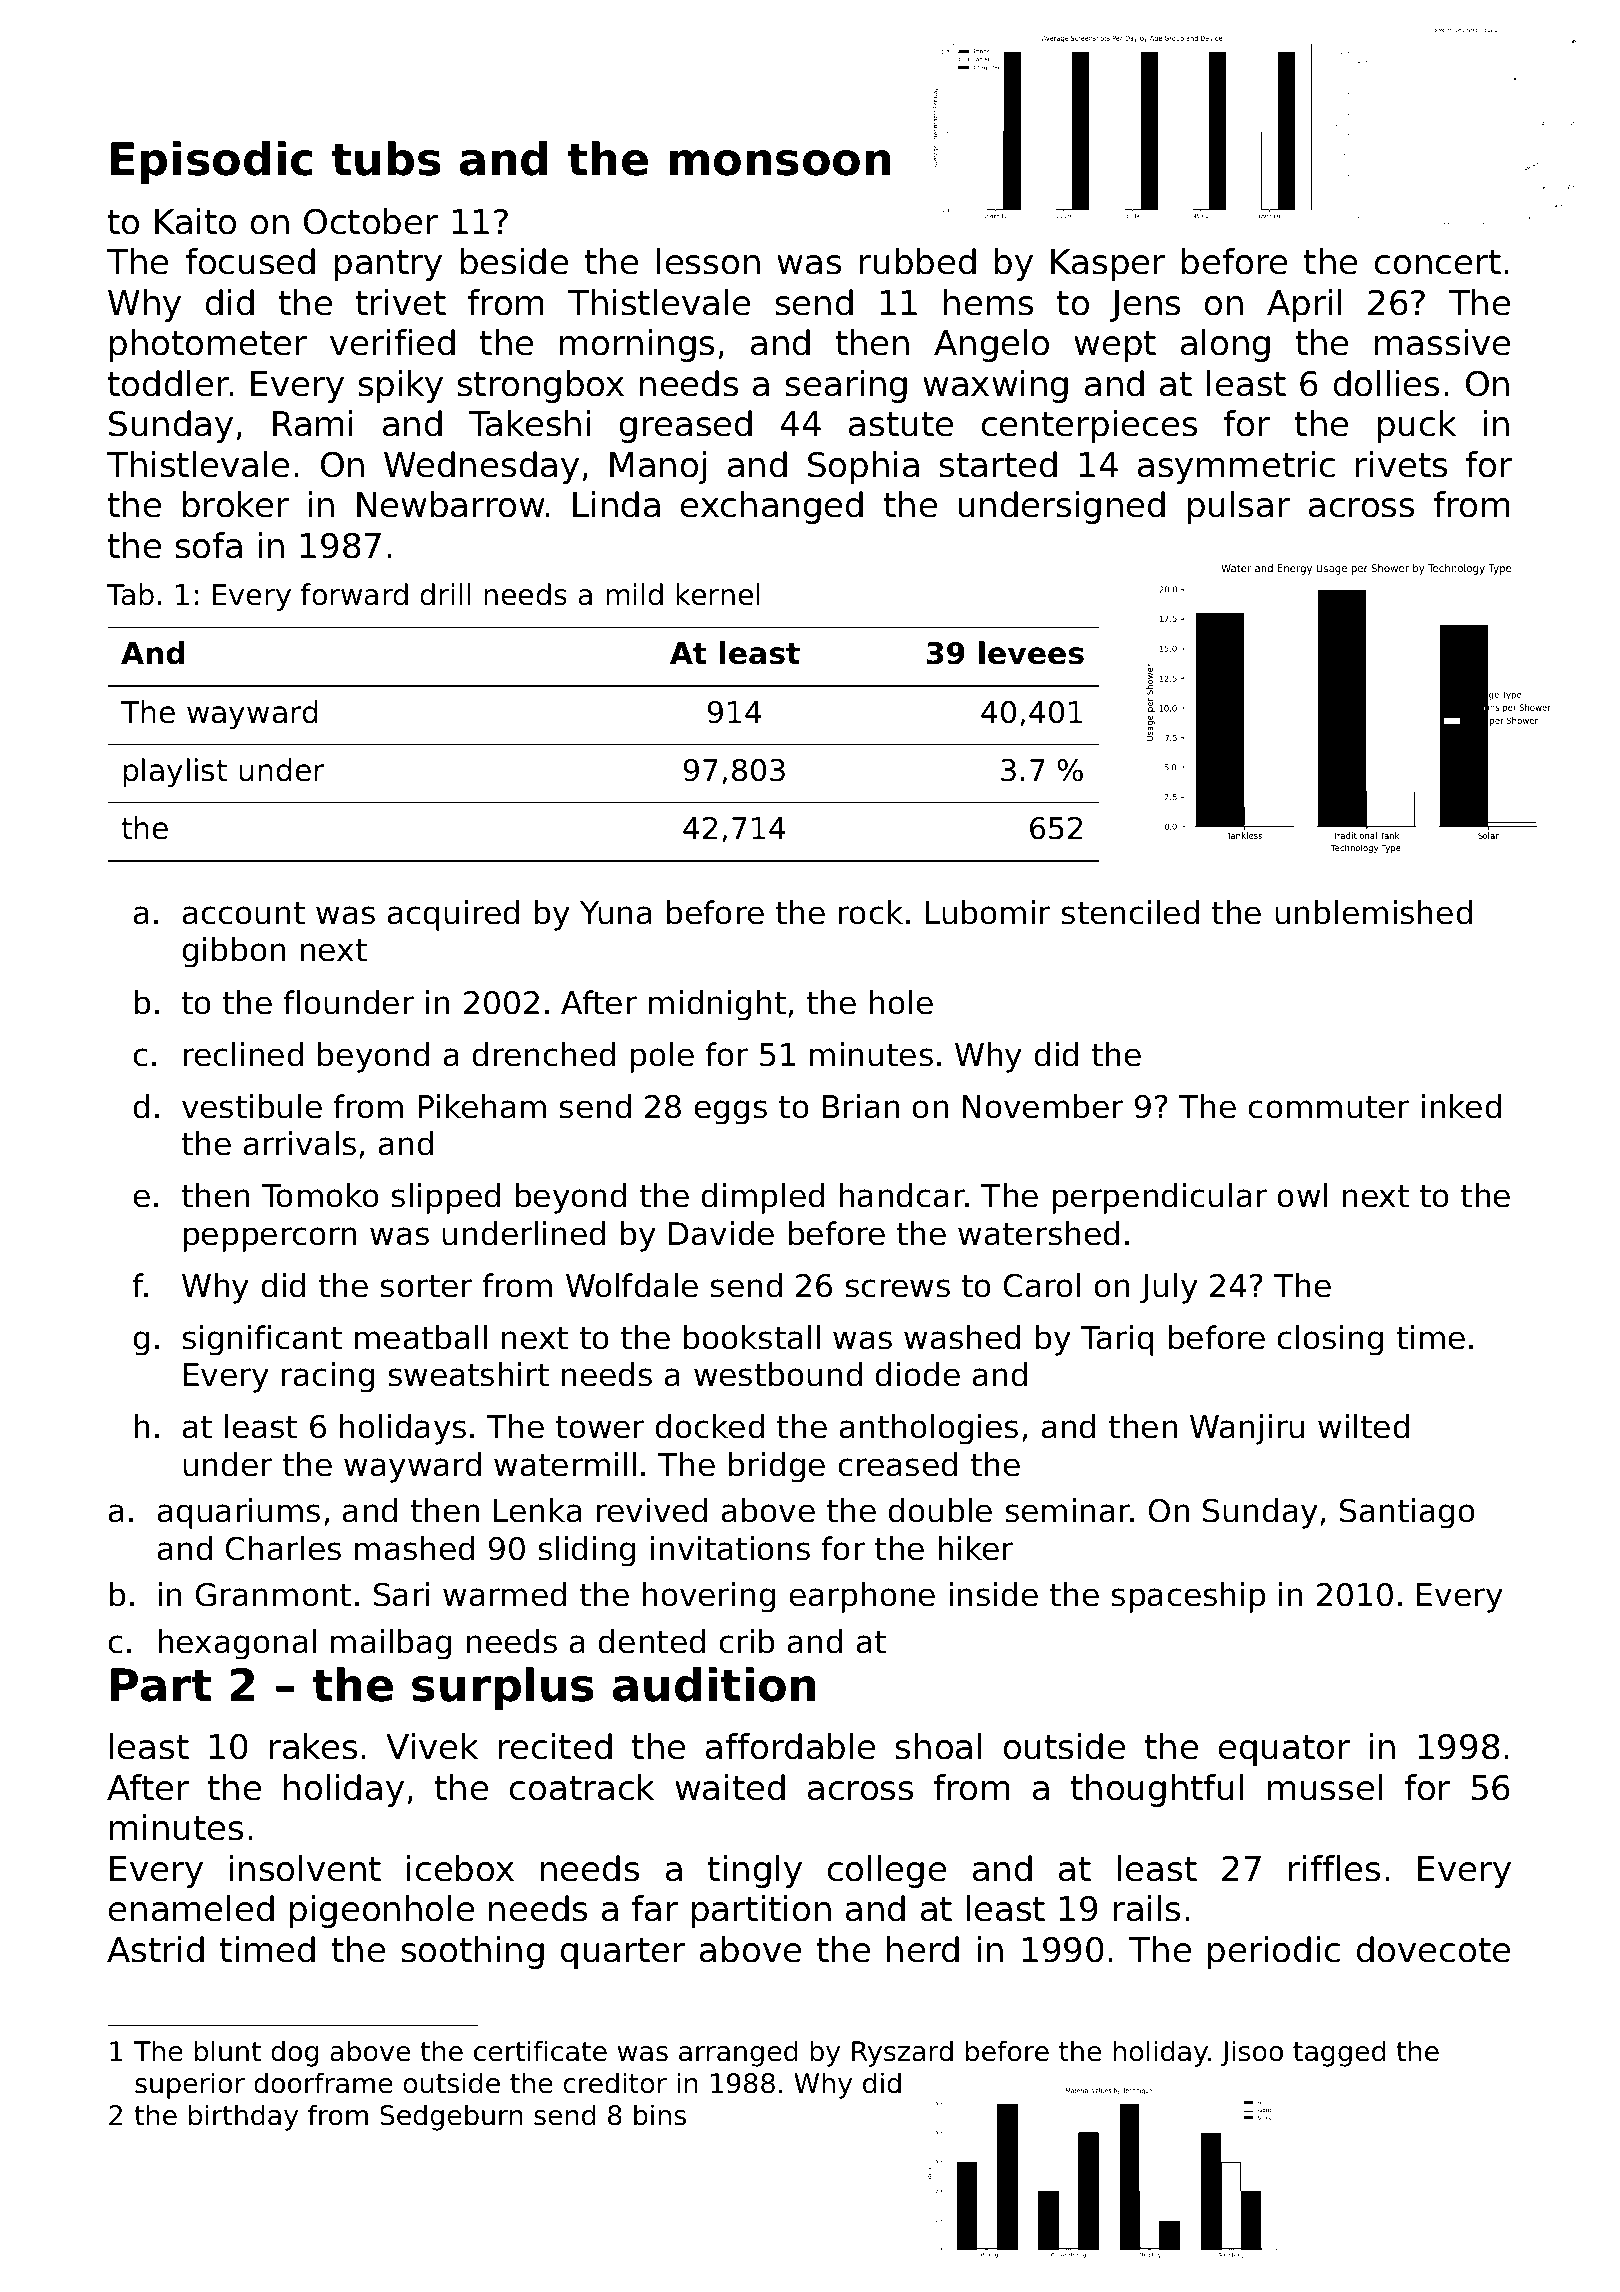 The height and width of the image is (2292, 1620). Describe the element at coordinates (1407, 1513) in the image. I see `Santiago` at that location.
